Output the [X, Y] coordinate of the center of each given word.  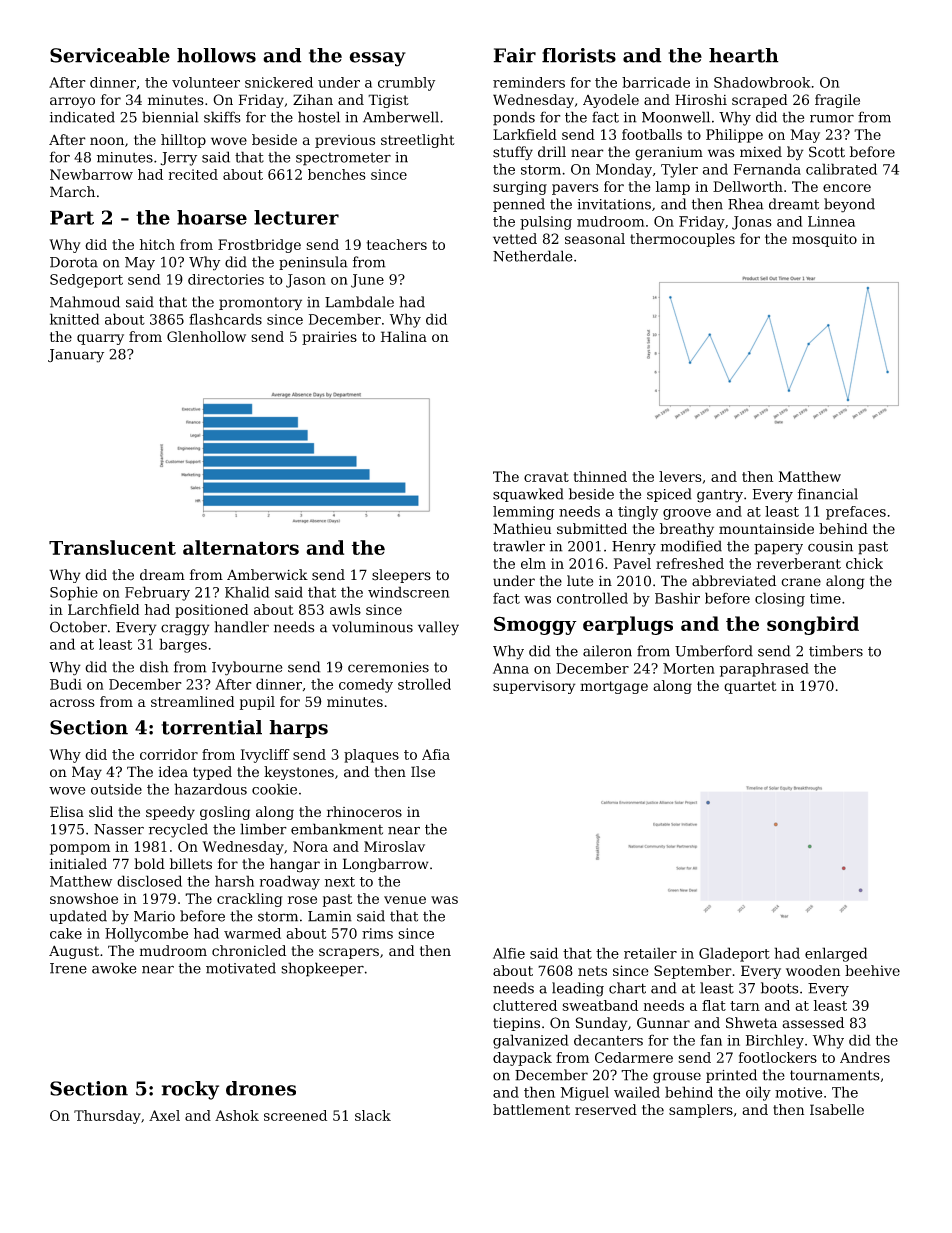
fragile [837, 101]
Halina [404, 336]
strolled [424, 684]
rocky [190, 1090]
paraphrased [764, 670]
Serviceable [110, 55]
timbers [836, 651]
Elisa [67, 811]
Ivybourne [247, 668]
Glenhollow [206, 336]
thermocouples [682, 240]
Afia [436, 754]
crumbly [406, 84]
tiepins [516, 1024]
